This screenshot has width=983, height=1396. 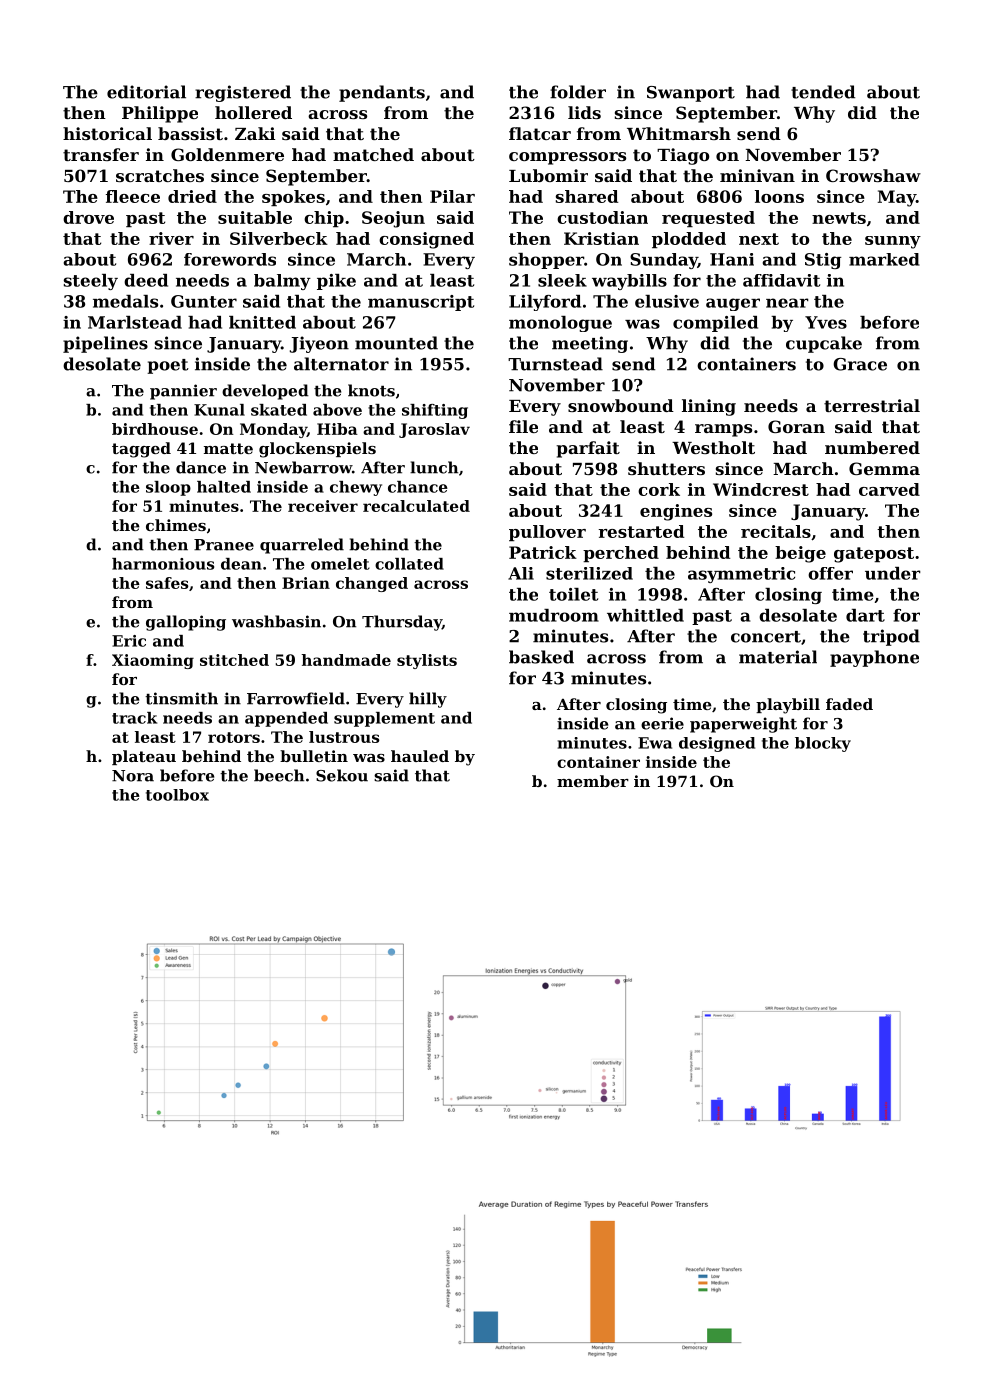 What do you see at coordinates (578, 92) in the screenshot?
I see `folder` at bounding box center [578, 92].
